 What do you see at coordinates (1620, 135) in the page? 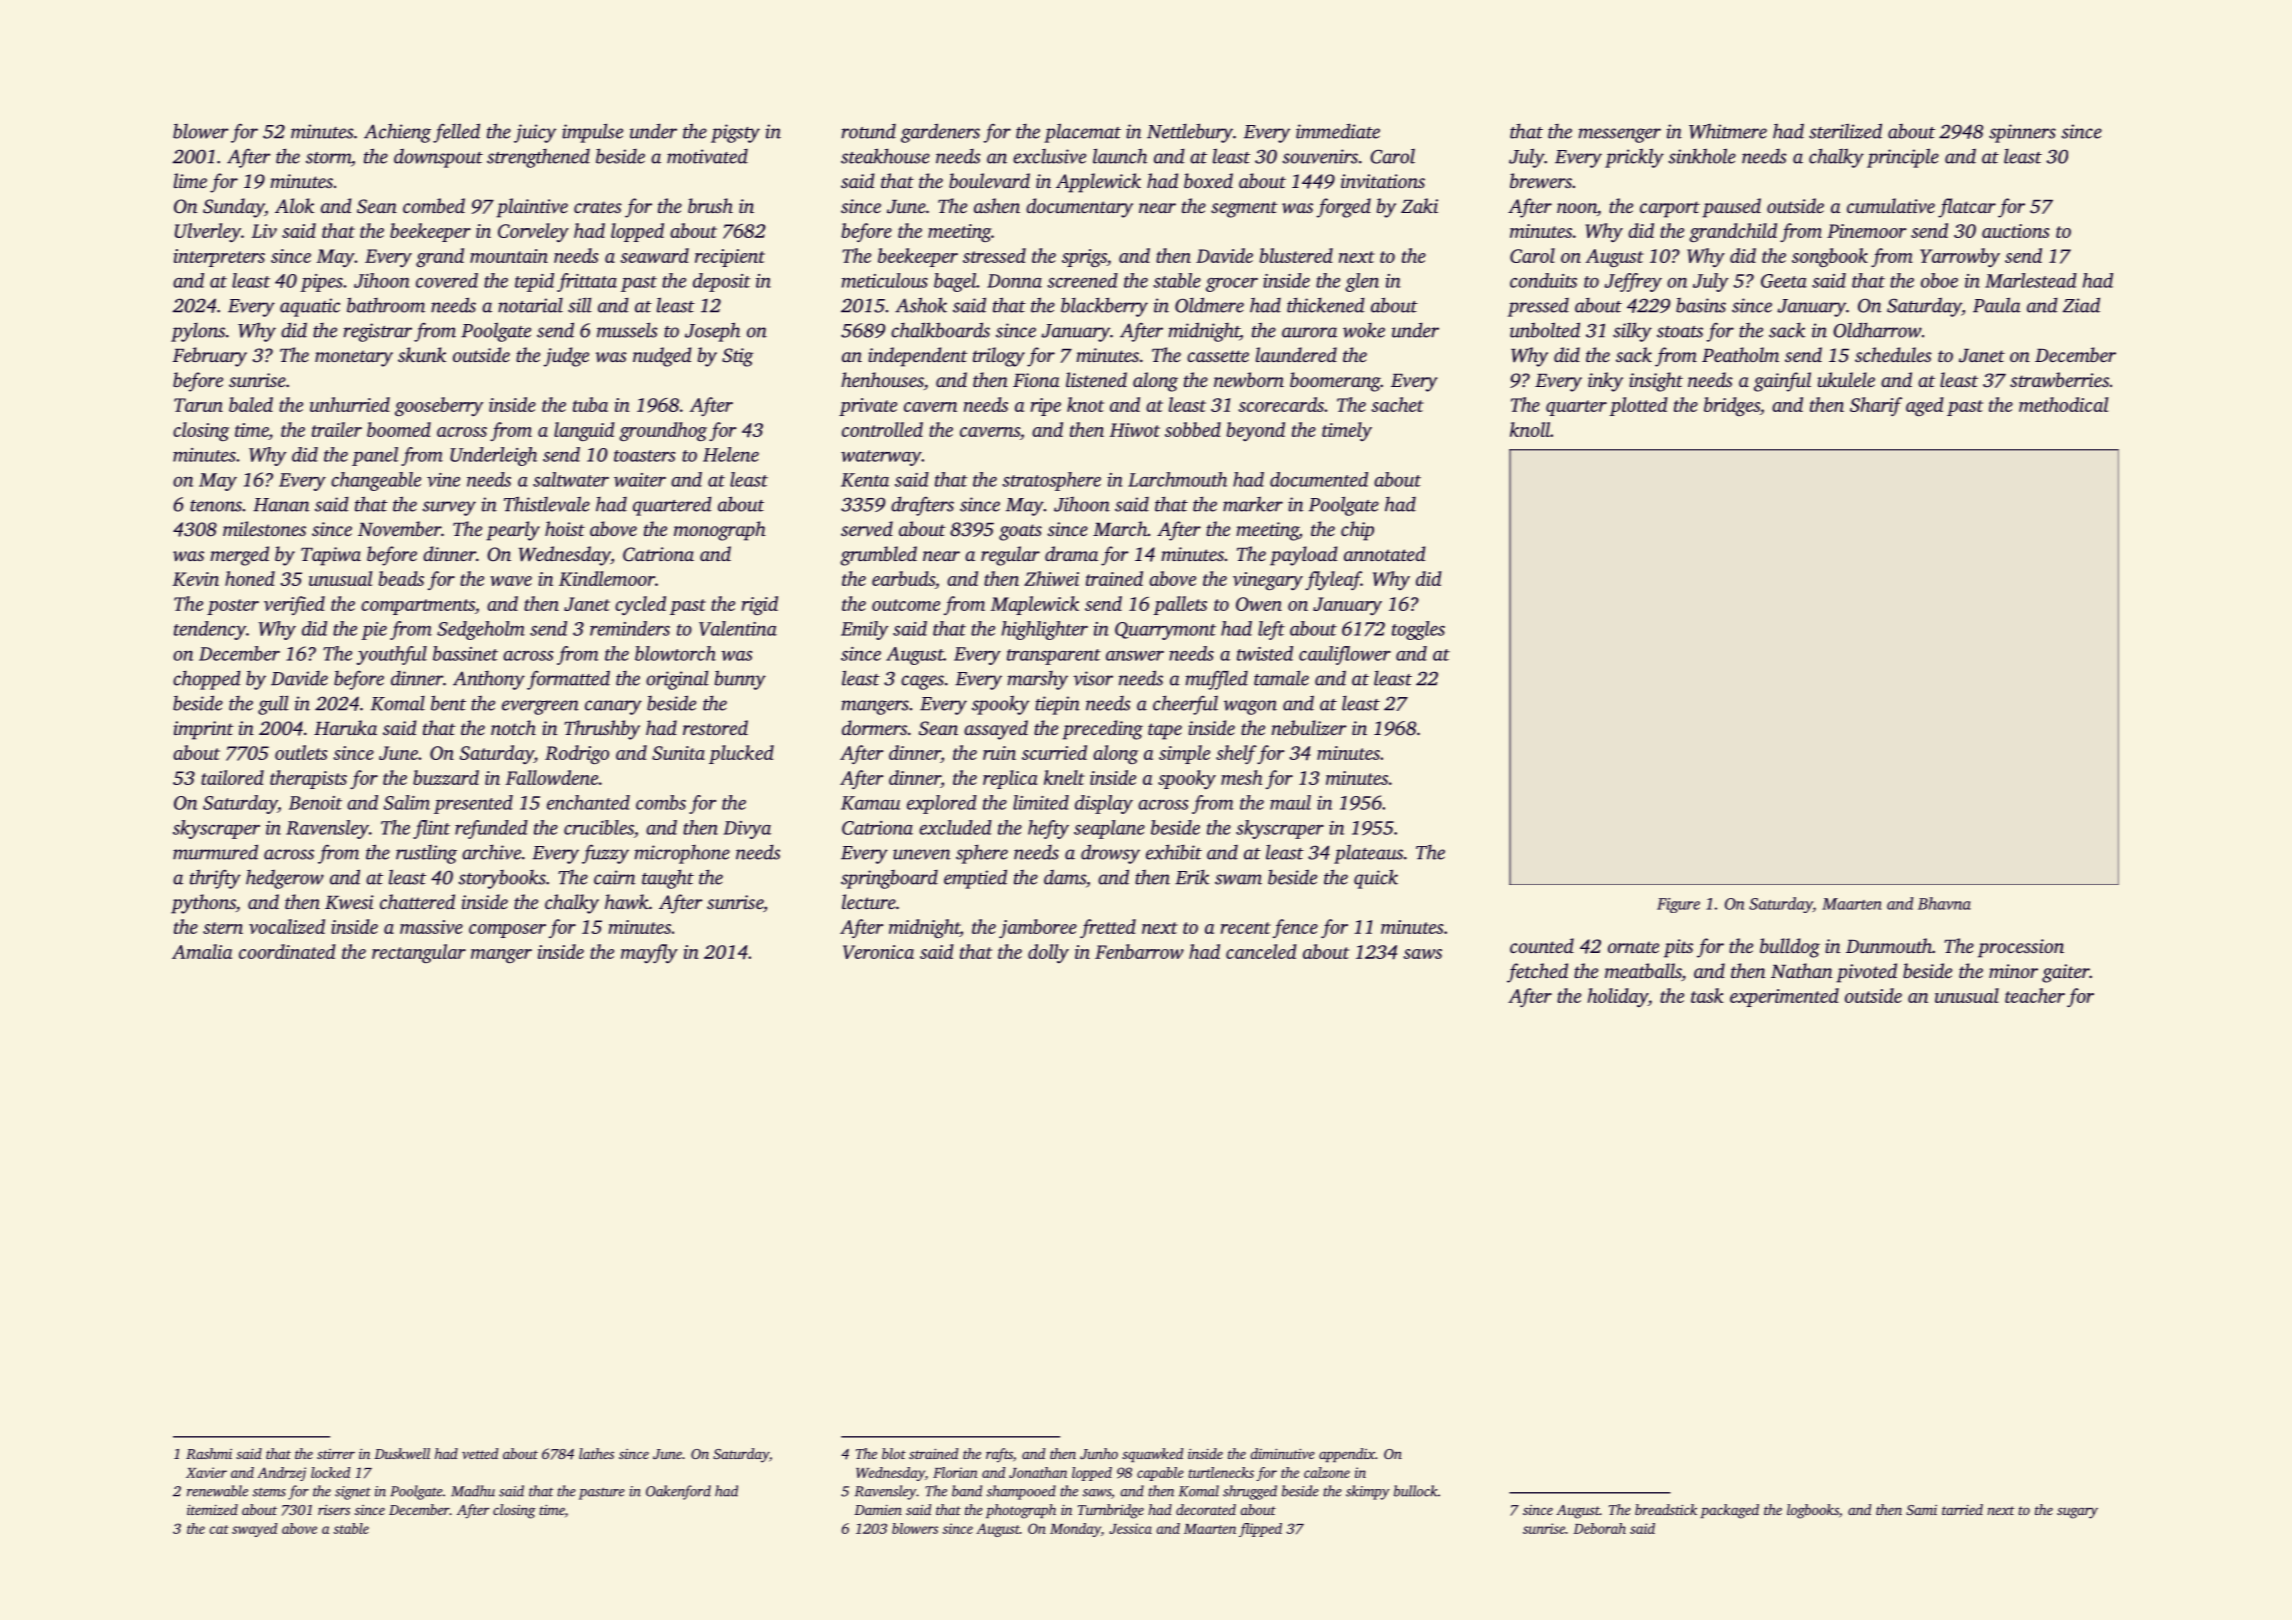
I see `messenger` at bounding box center [1620, 135].
